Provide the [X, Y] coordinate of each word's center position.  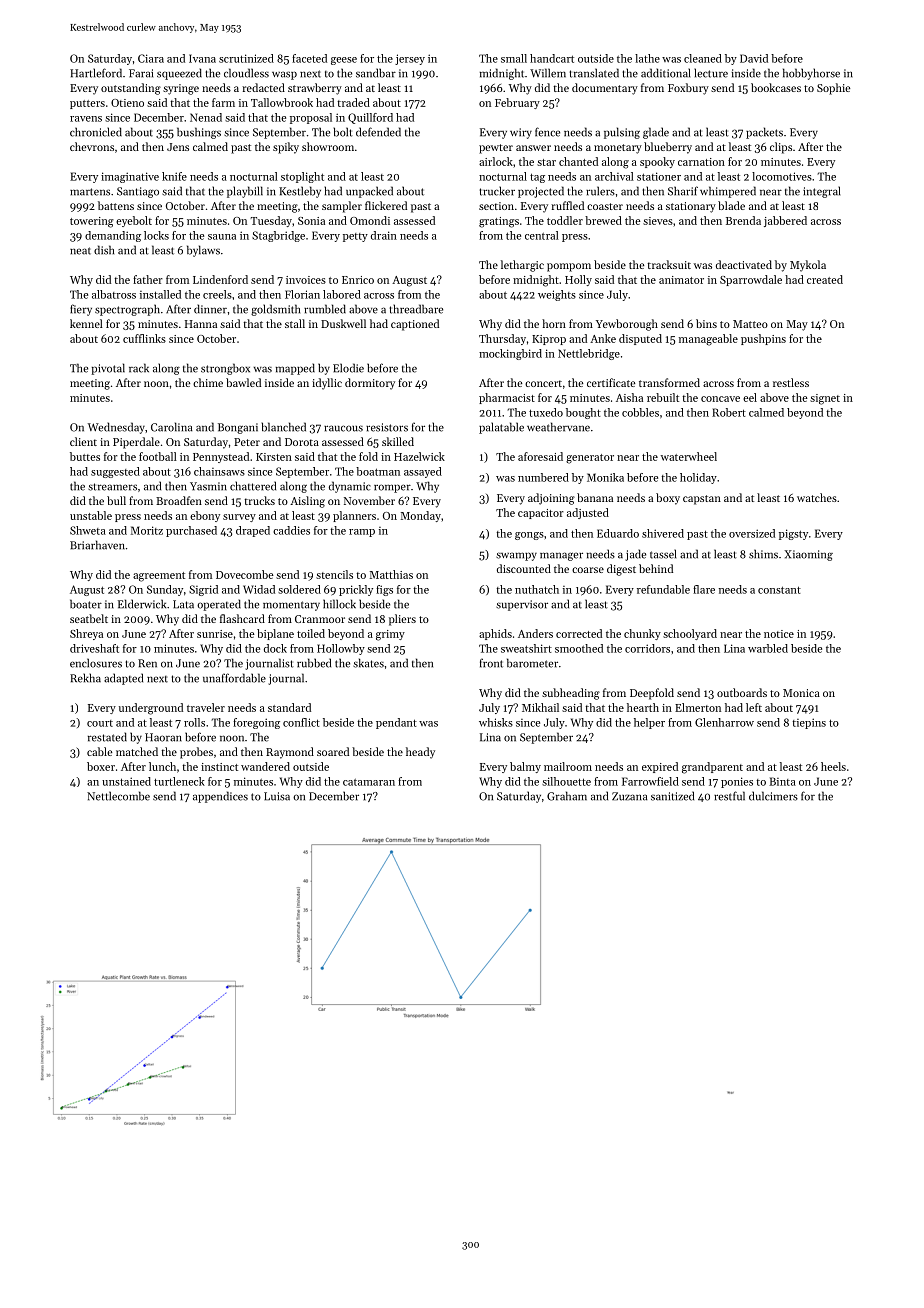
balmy [525, 767]
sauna [222, 237]
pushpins [763, 339]
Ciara [151, 58]
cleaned [703, 58]
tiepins [809, 723]
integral [822, 192]
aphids [495, 634]
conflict [301, 722]
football [158, 456]
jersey [410, 59]
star [546, 162]
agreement [159, 577]
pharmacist [507, 398]
